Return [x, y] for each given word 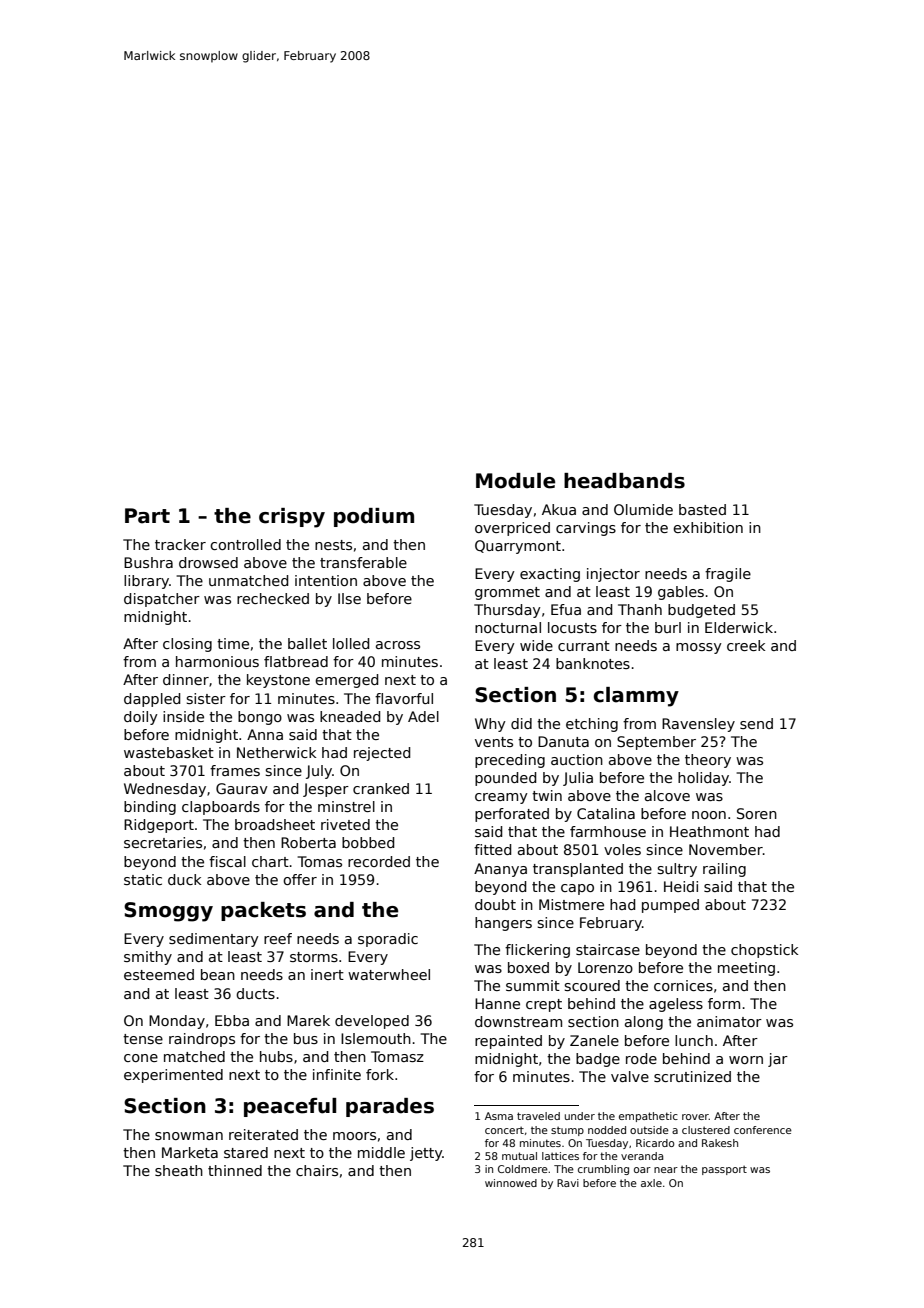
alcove [667, 795]
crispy [292, 518]
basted [702, 509]
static [143, 879]
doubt [495, 904]
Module [515, 481]
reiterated [263, 1134]
